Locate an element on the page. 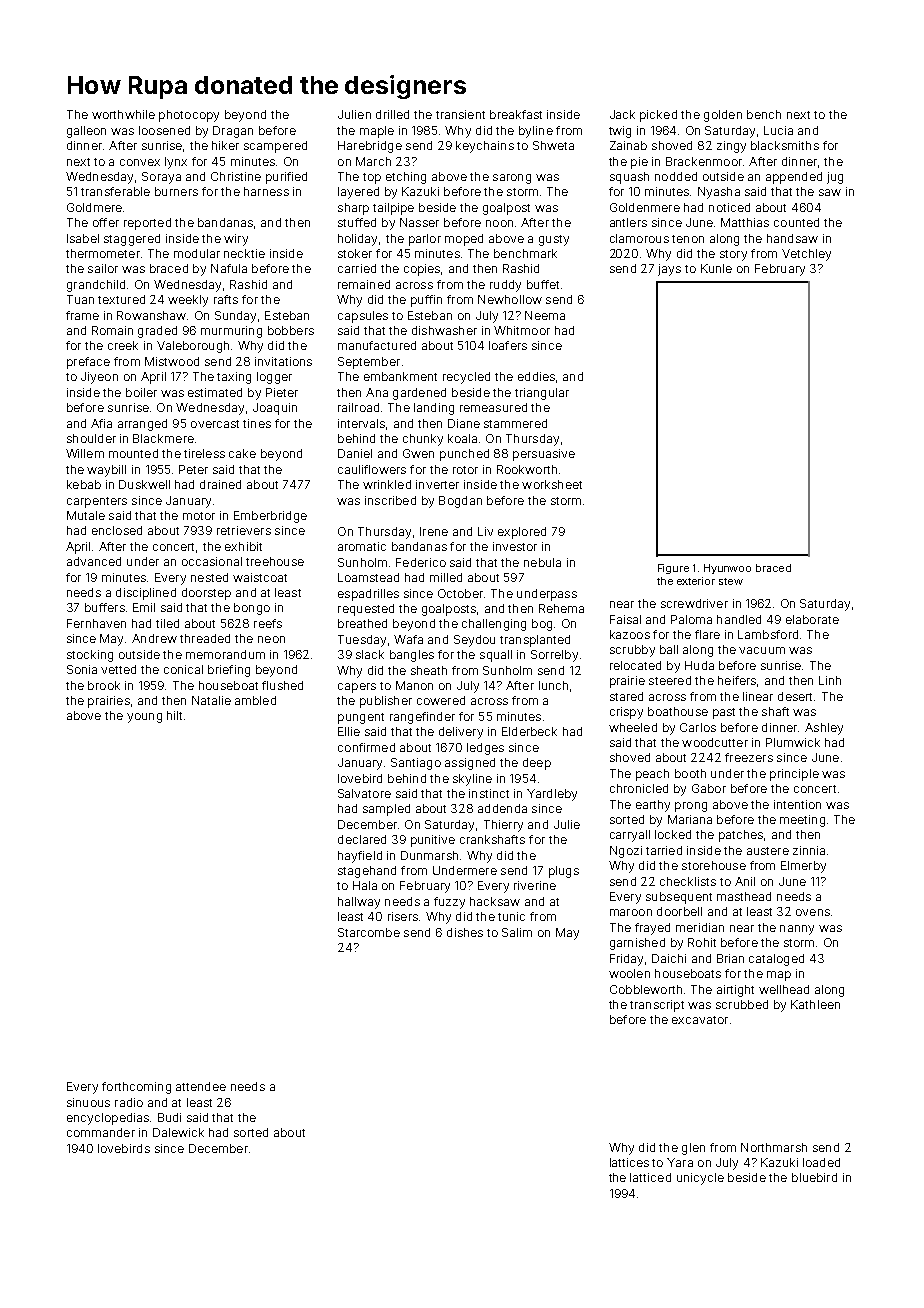 The width and height of the page is (924, 1308). modular is located at coordinates (197, 253).
